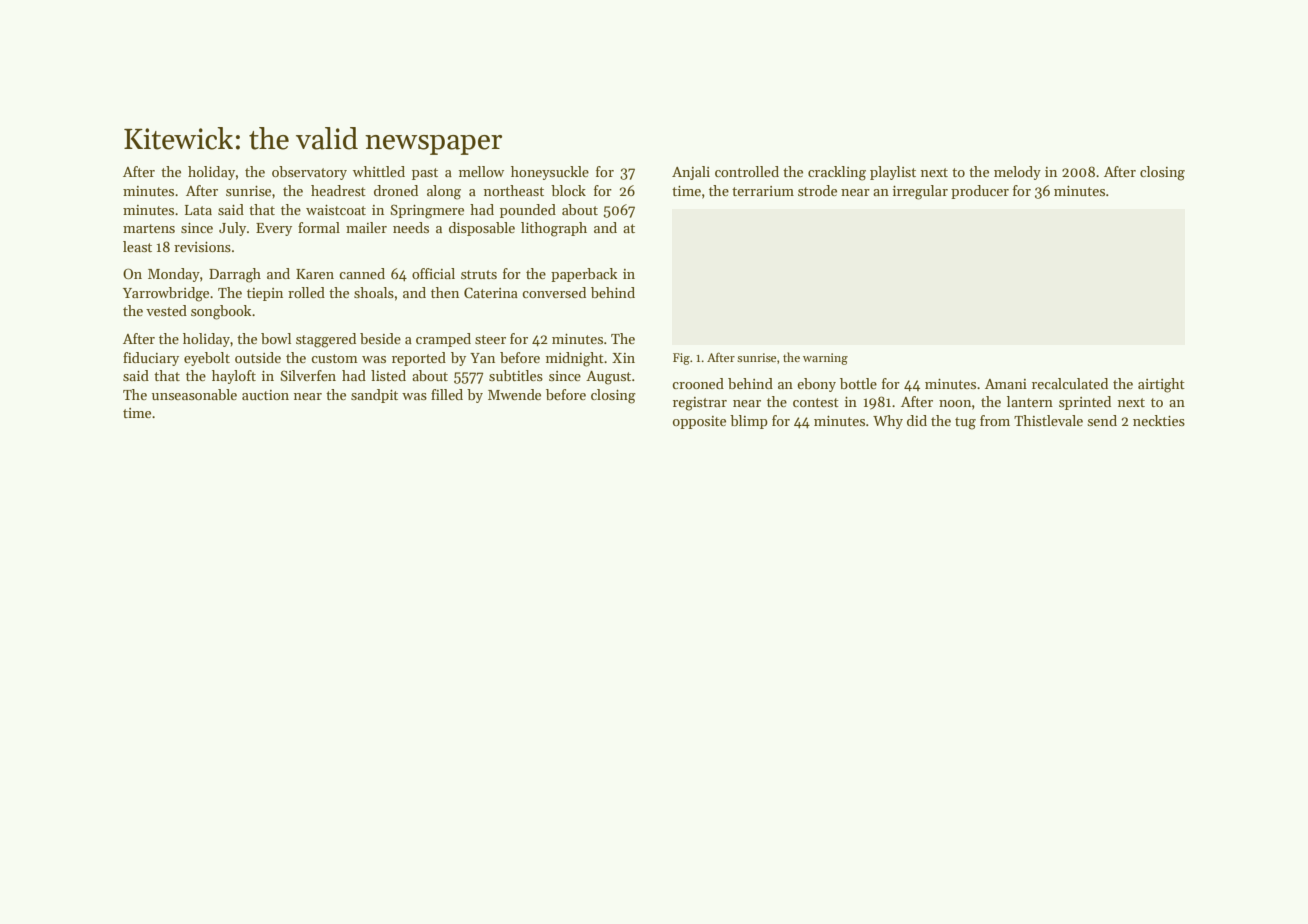  What do you see at coordinates (980, 192) in the screenshot?
I see `producer` at bounding box center [980, 192].
